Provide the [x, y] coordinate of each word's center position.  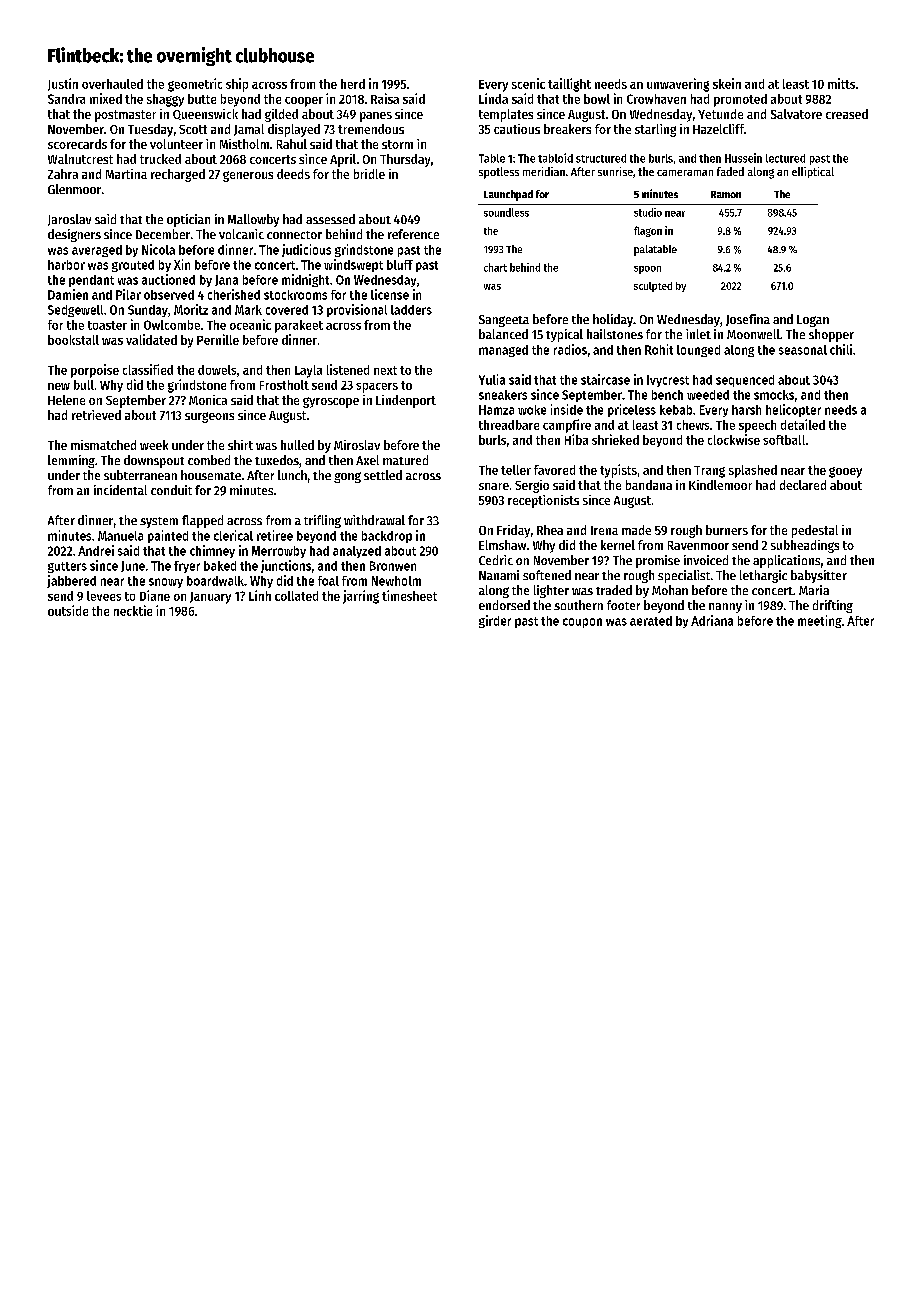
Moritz [191, 309]
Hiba [576, 439]
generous [248, 176]
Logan [813, 321]
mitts [841, 83]
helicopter [793, 410]
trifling [322, 521]
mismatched [103, 445]
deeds [293, 174]
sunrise [615, 171]
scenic [528, 83]
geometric [195, 85]
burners [727, 530]
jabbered [71, 581]
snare [494, 486]
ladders [411, 310]
